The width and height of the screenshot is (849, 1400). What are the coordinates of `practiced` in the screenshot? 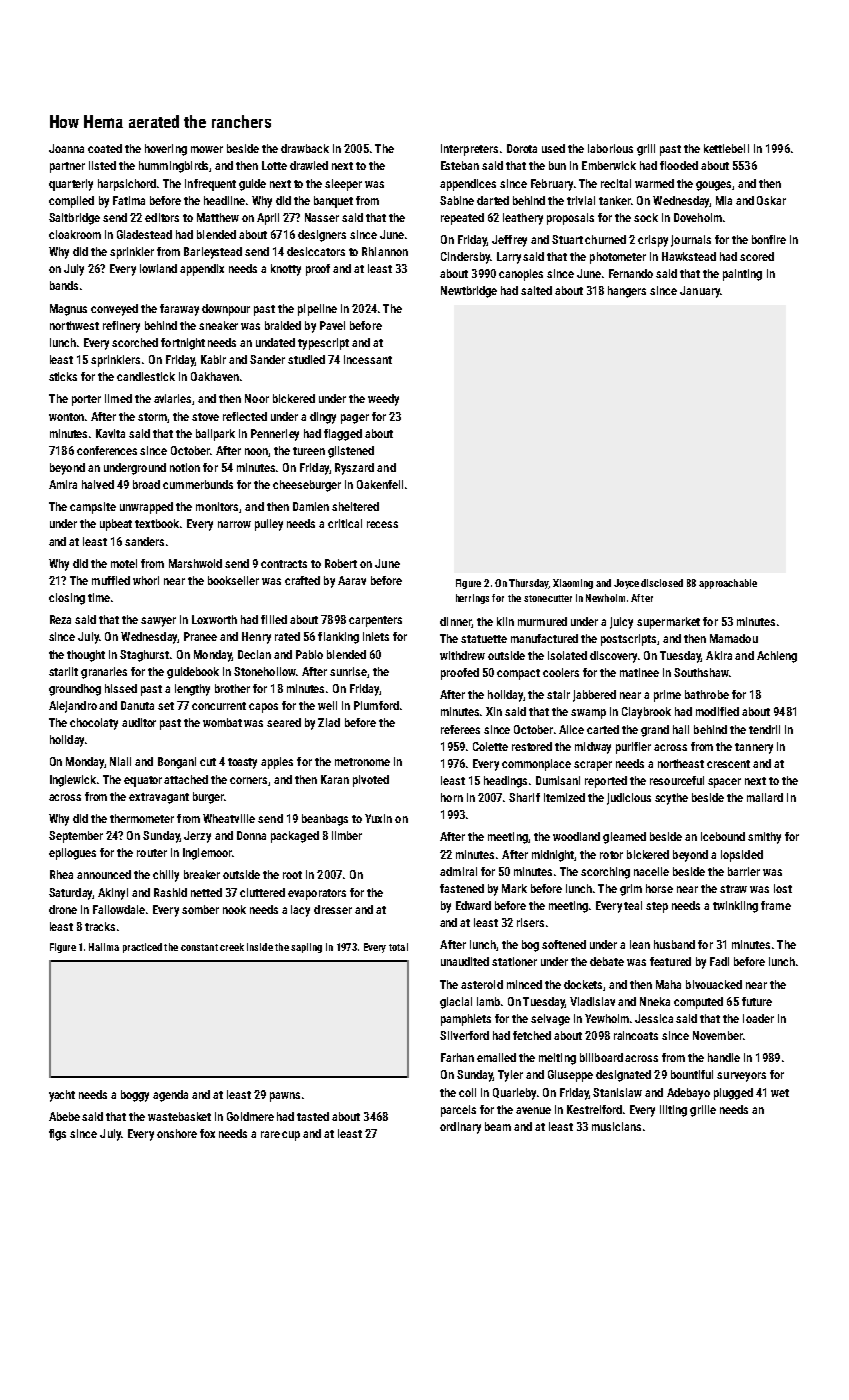 It's located at (142, 948).
